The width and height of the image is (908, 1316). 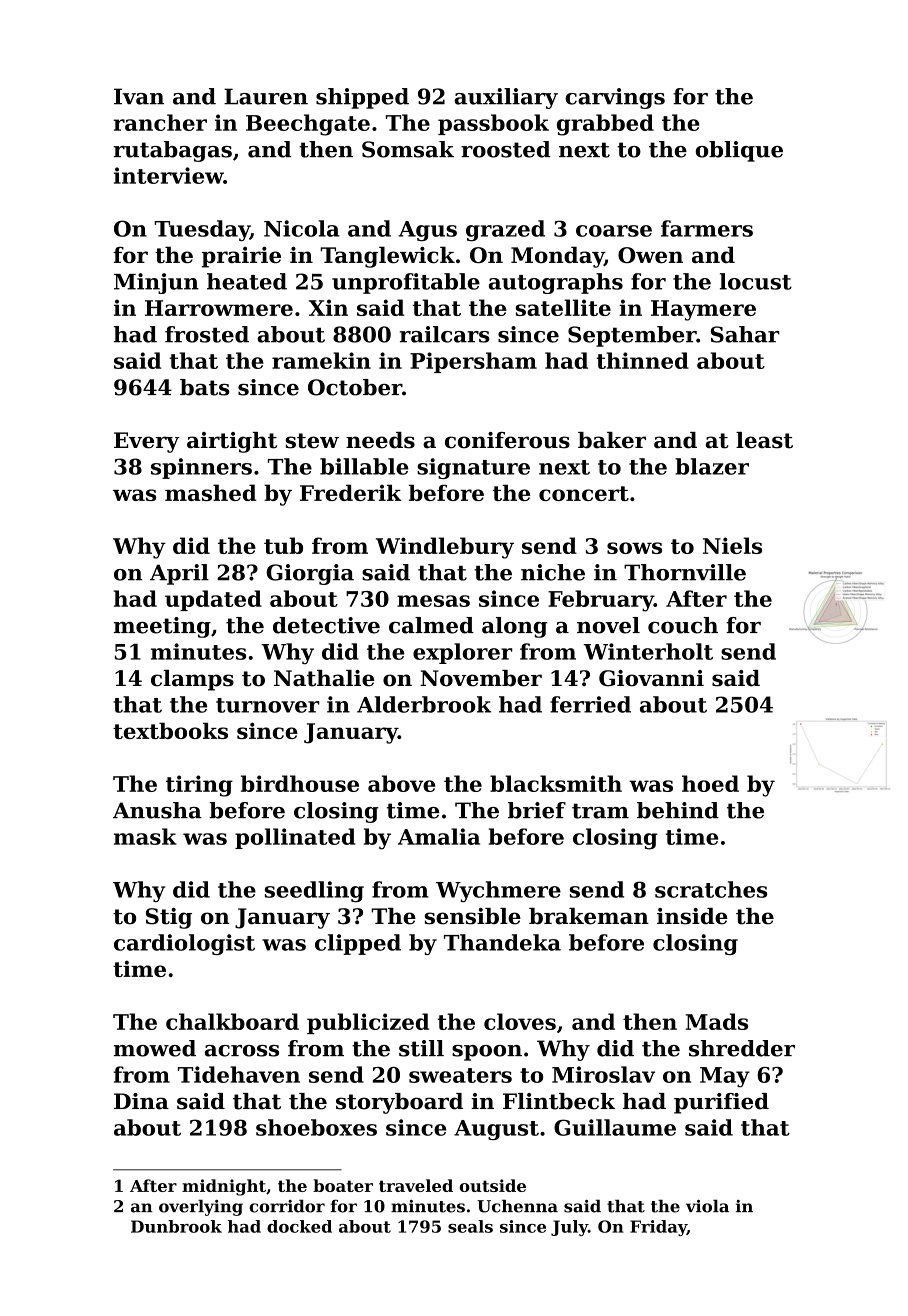 What do you see at coordinates (463, 653) in the image?
I see `explorer` at bounding box center [463, 653].
